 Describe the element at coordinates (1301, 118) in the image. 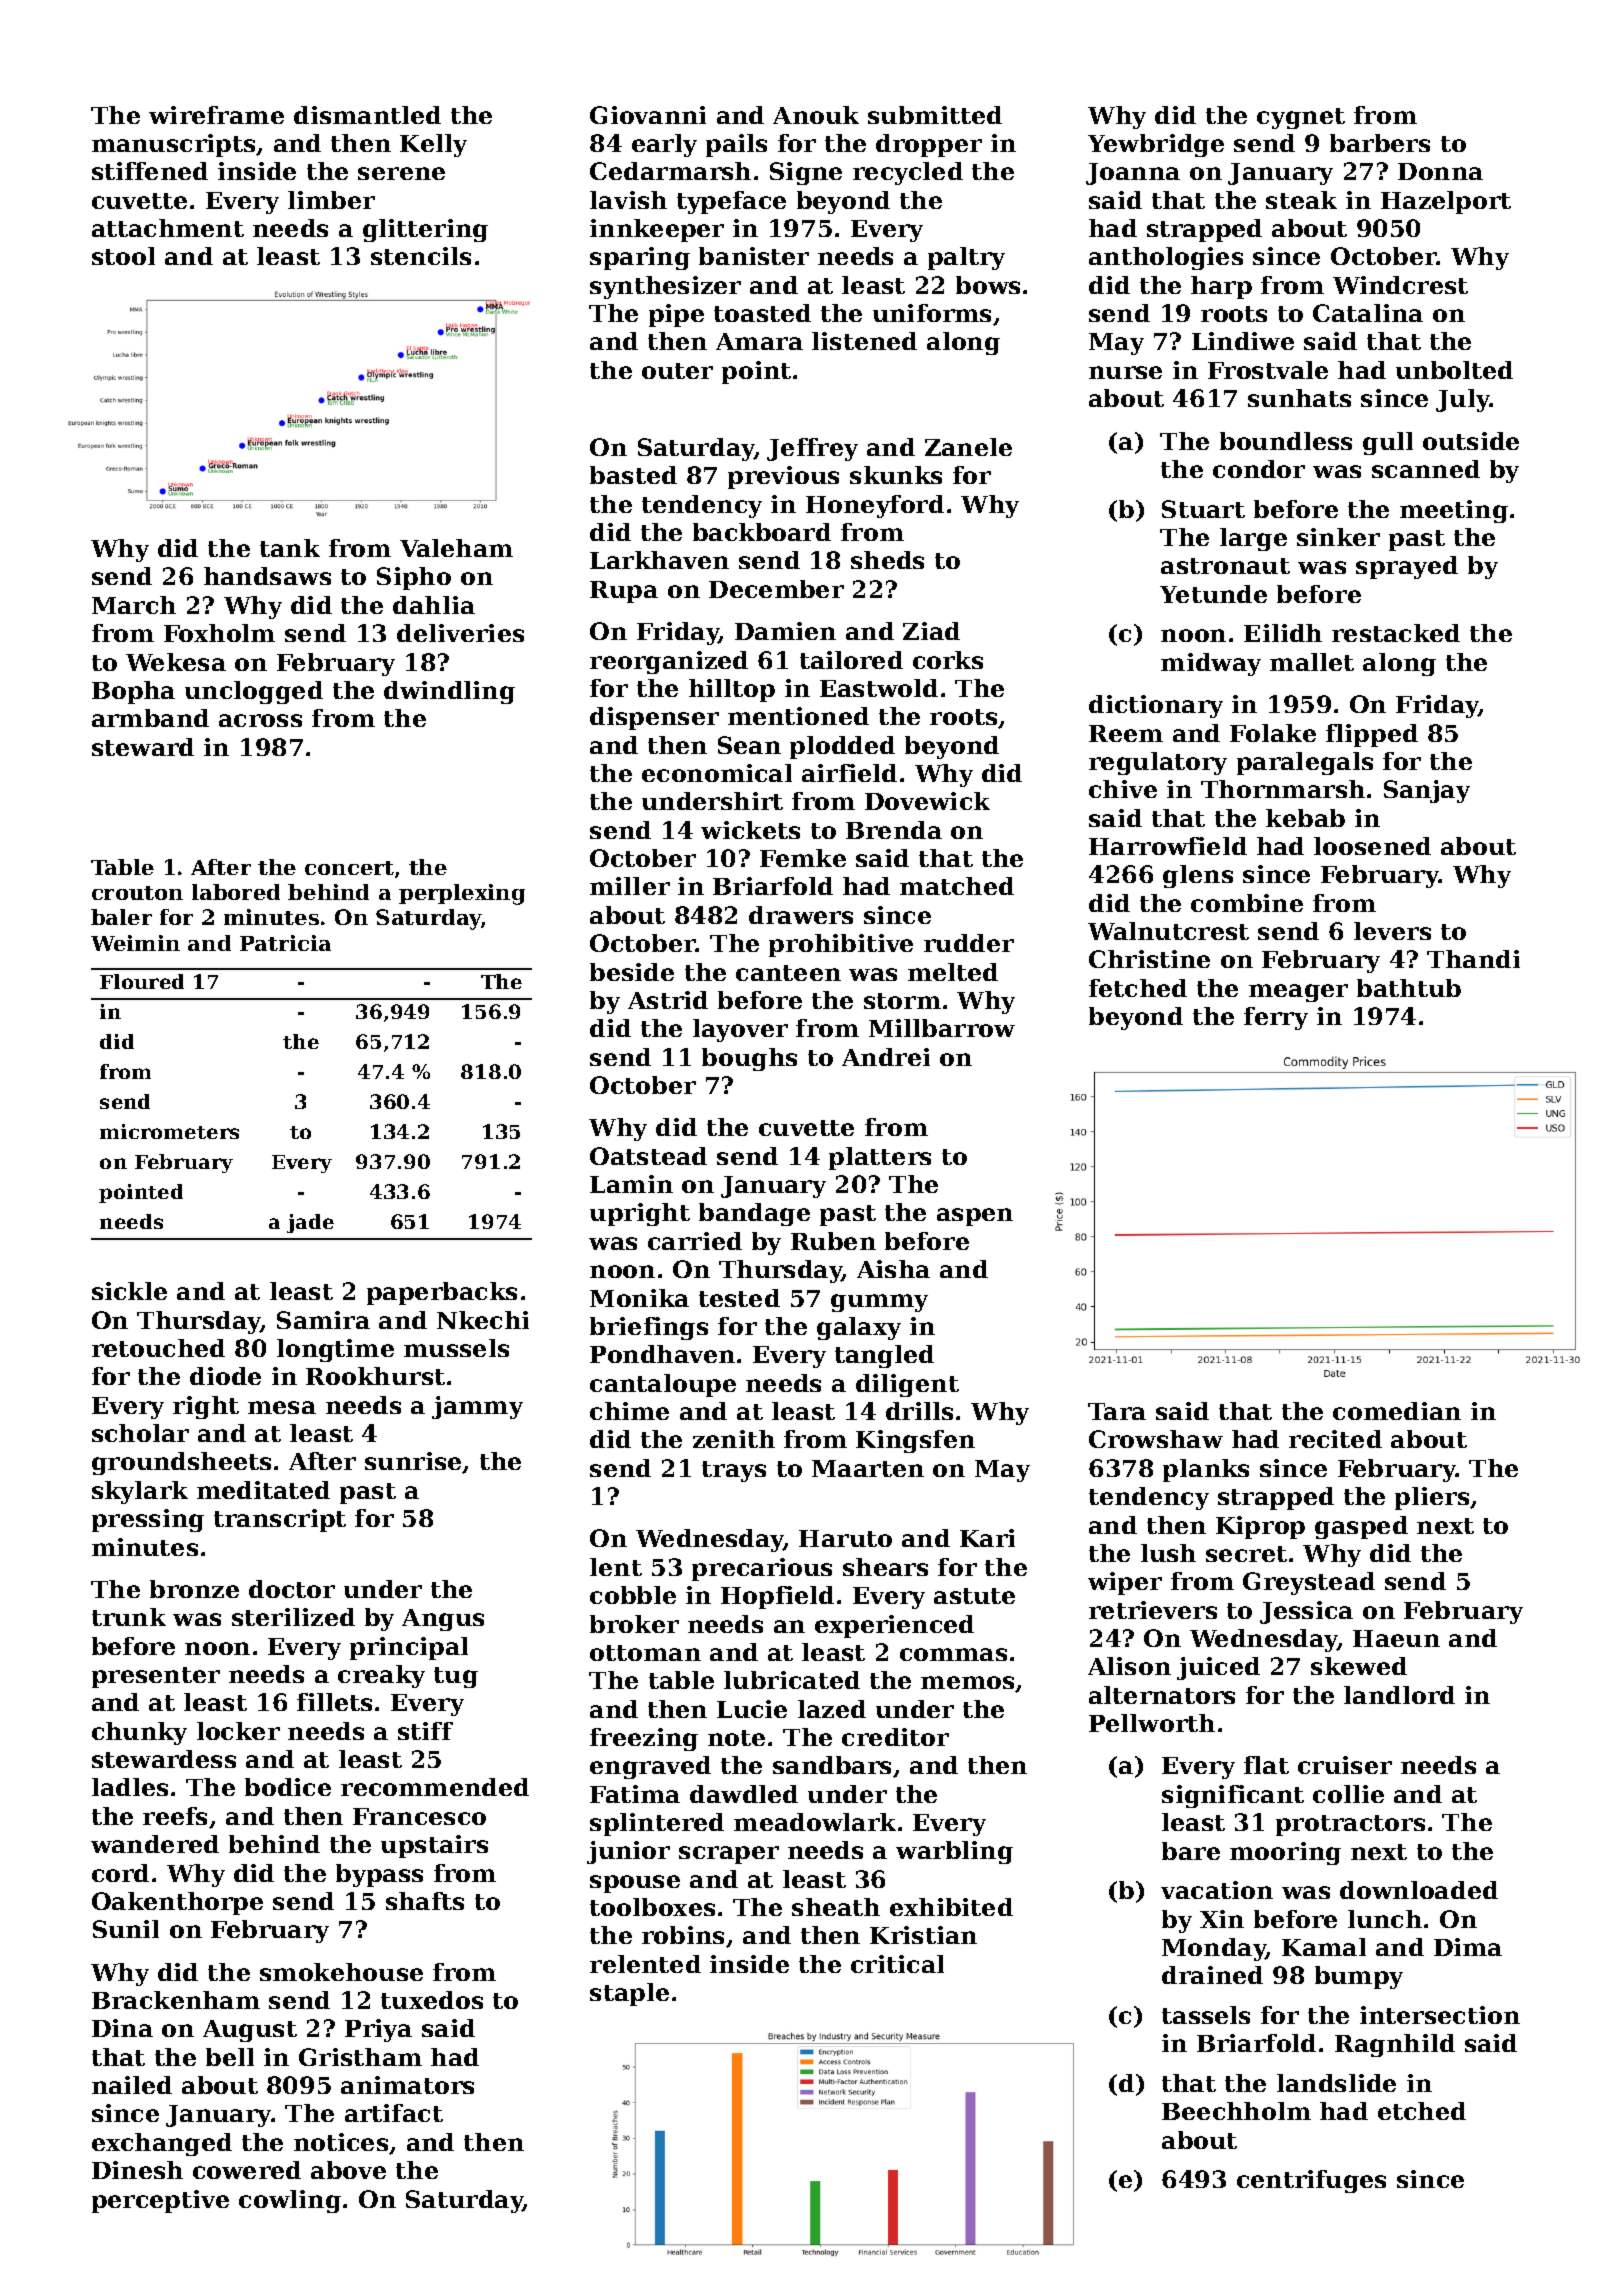

I see `cygnet` at that location.
